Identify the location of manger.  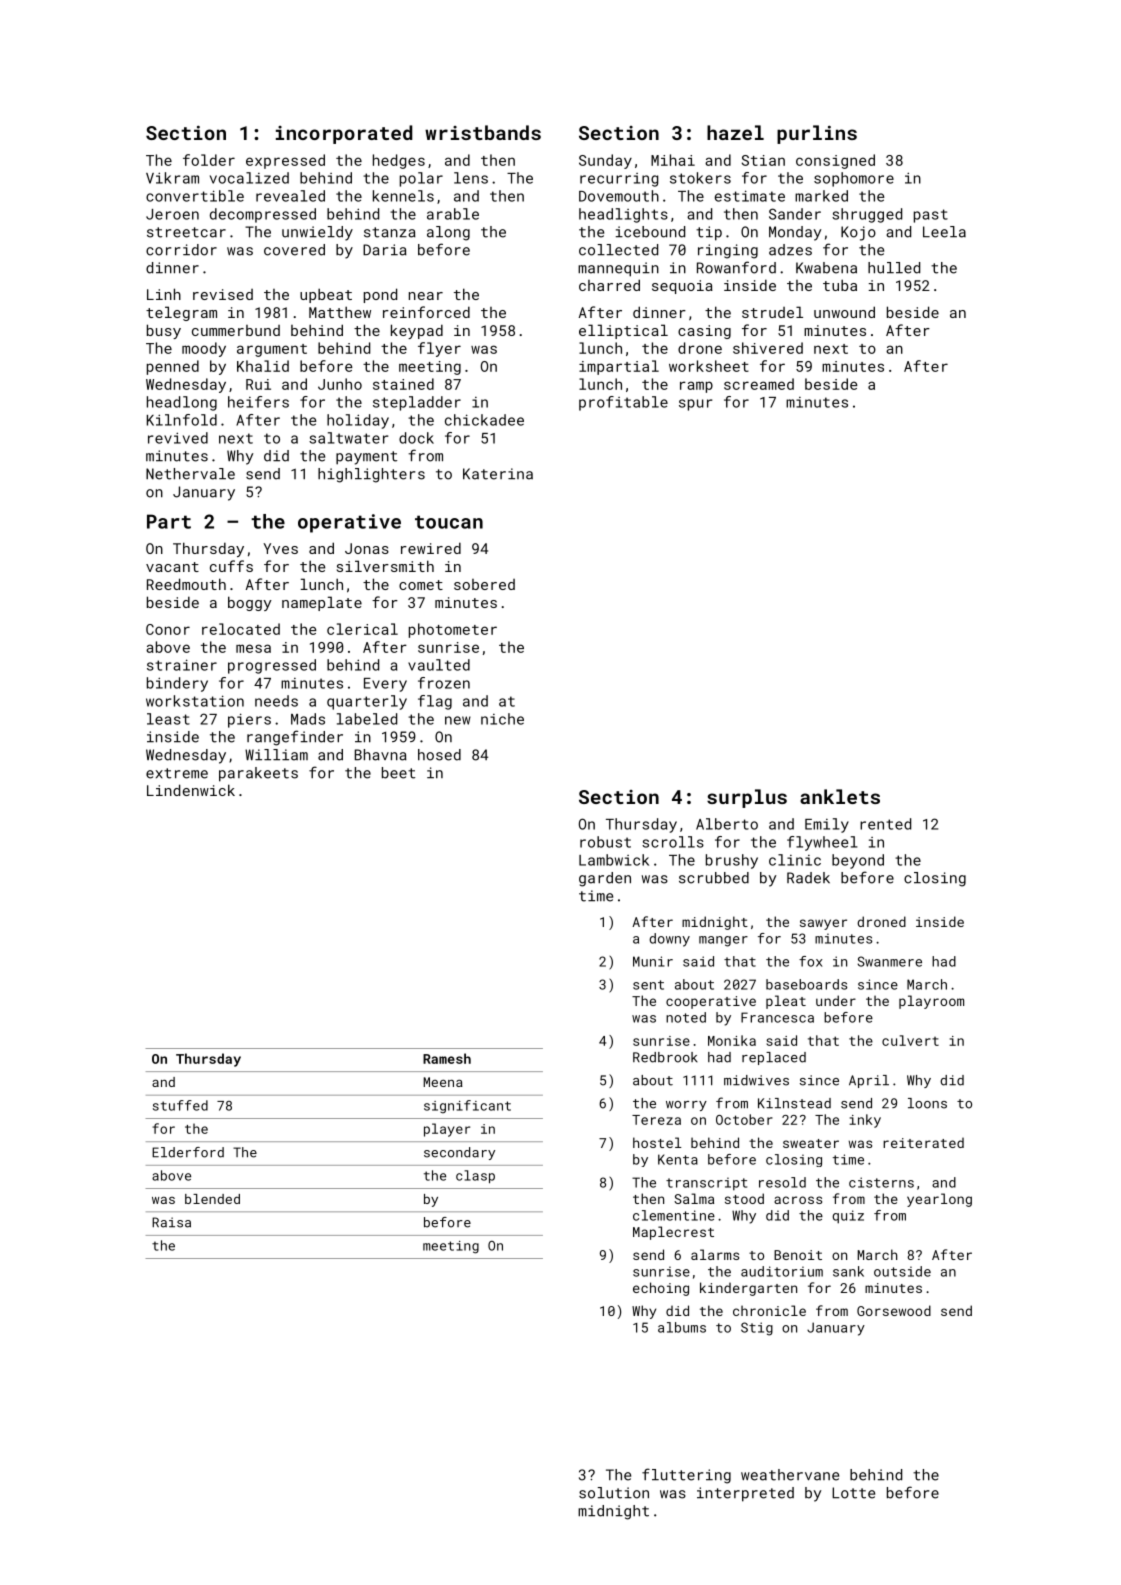
(723, 941).
